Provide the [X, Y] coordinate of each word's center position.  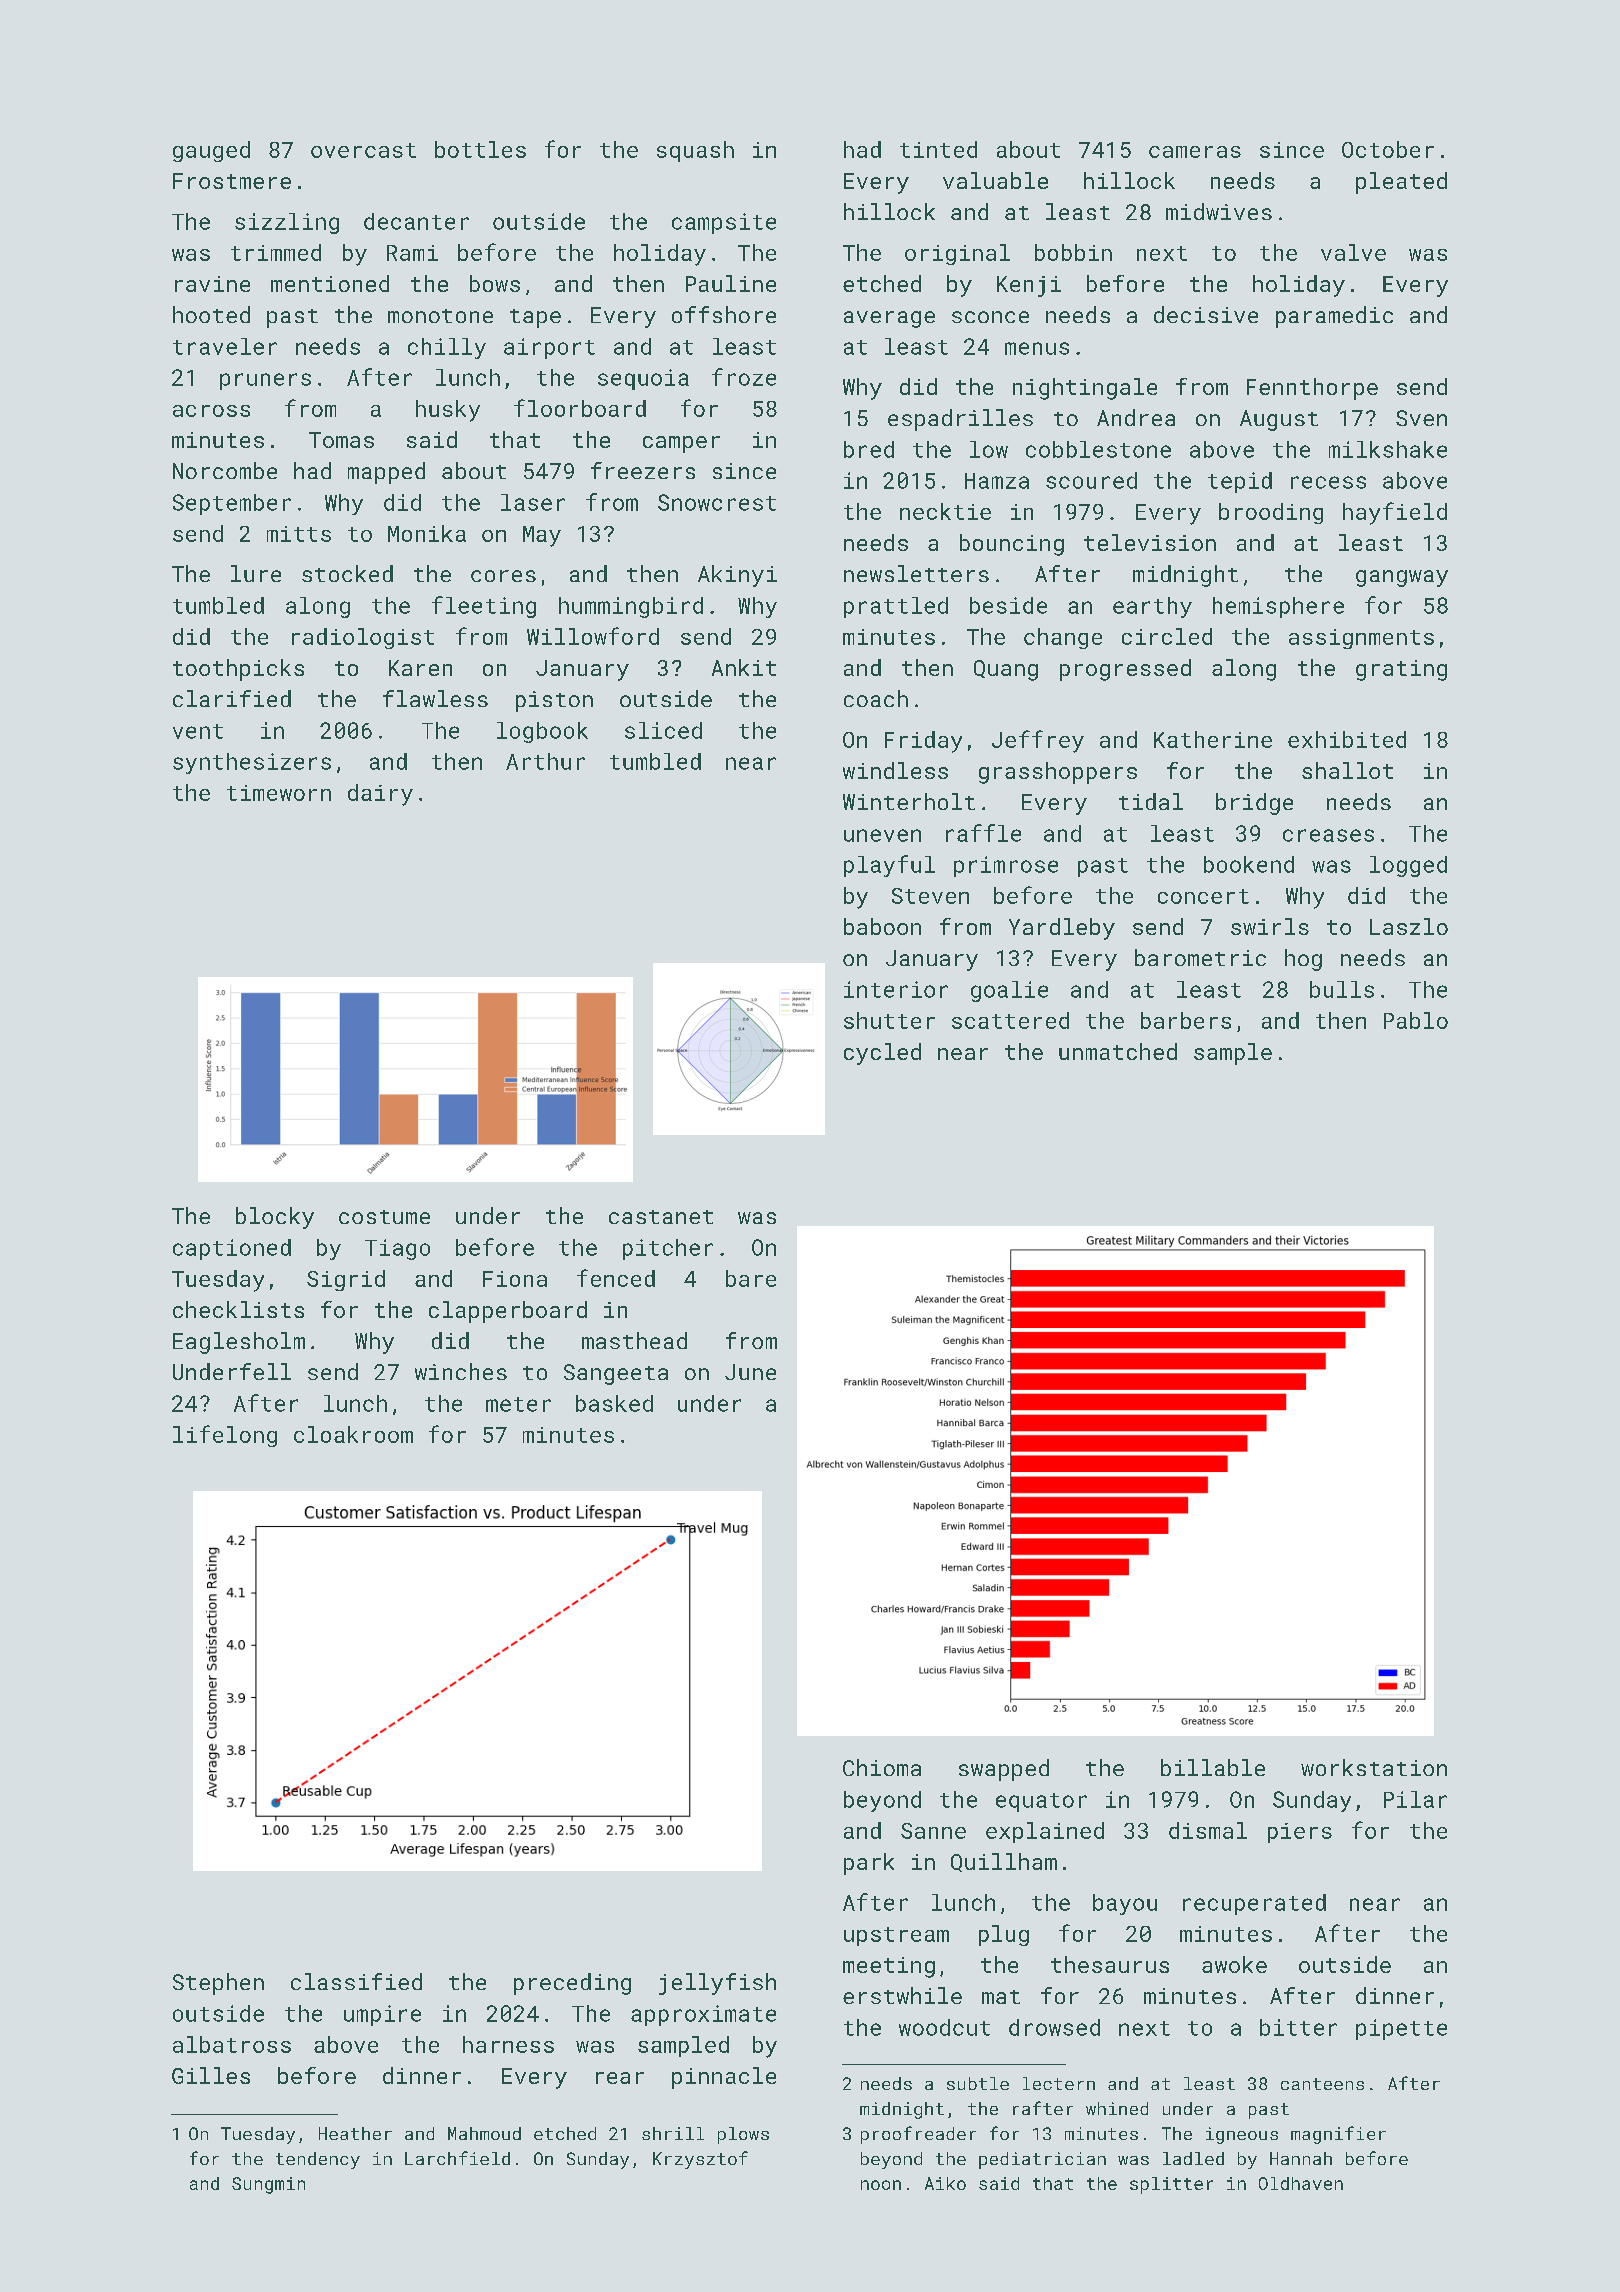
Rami [412, 253]
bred [869, 449]
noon [881, 2185]
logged [1408, 866]
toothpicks [238, 670]
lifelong [225, 1436]
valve [1353, 252]
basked [614, 1403]
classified [356, 1981]
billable [1213, 1767]
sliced [663, 730]
